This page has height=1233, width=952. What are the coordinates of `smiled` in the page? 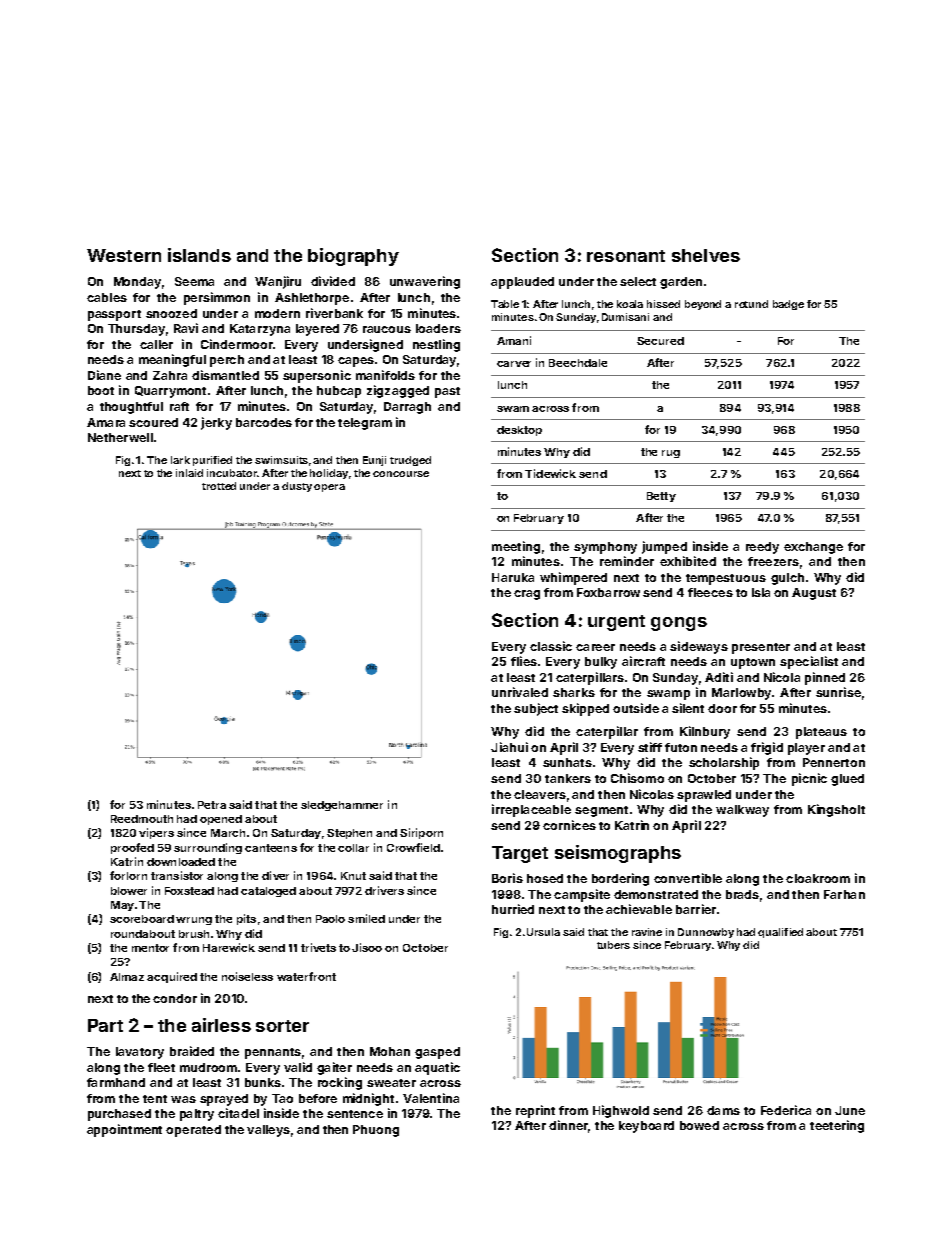 It's located at (366, 918).
